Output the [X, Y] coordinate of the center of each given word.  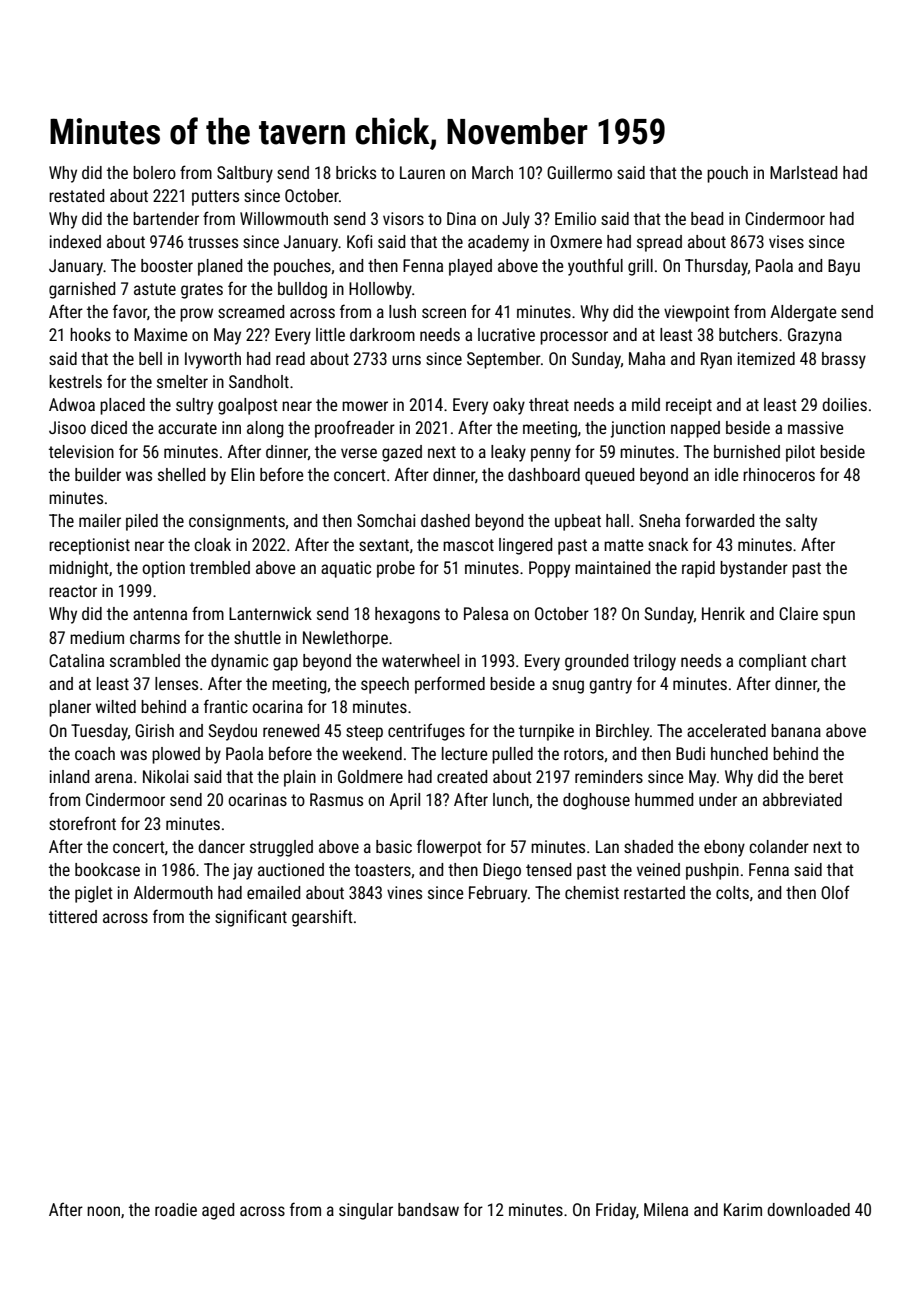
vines [404, 892]
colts [732, 892]
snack [668, 544]
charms [155, 637]
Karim [743, 1209]
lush [402, 311]
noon [103, 1211]
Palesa [486, 613]
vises [786, 241]
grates [202, 291]
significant [251, 918]
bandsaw [428, 1209]
